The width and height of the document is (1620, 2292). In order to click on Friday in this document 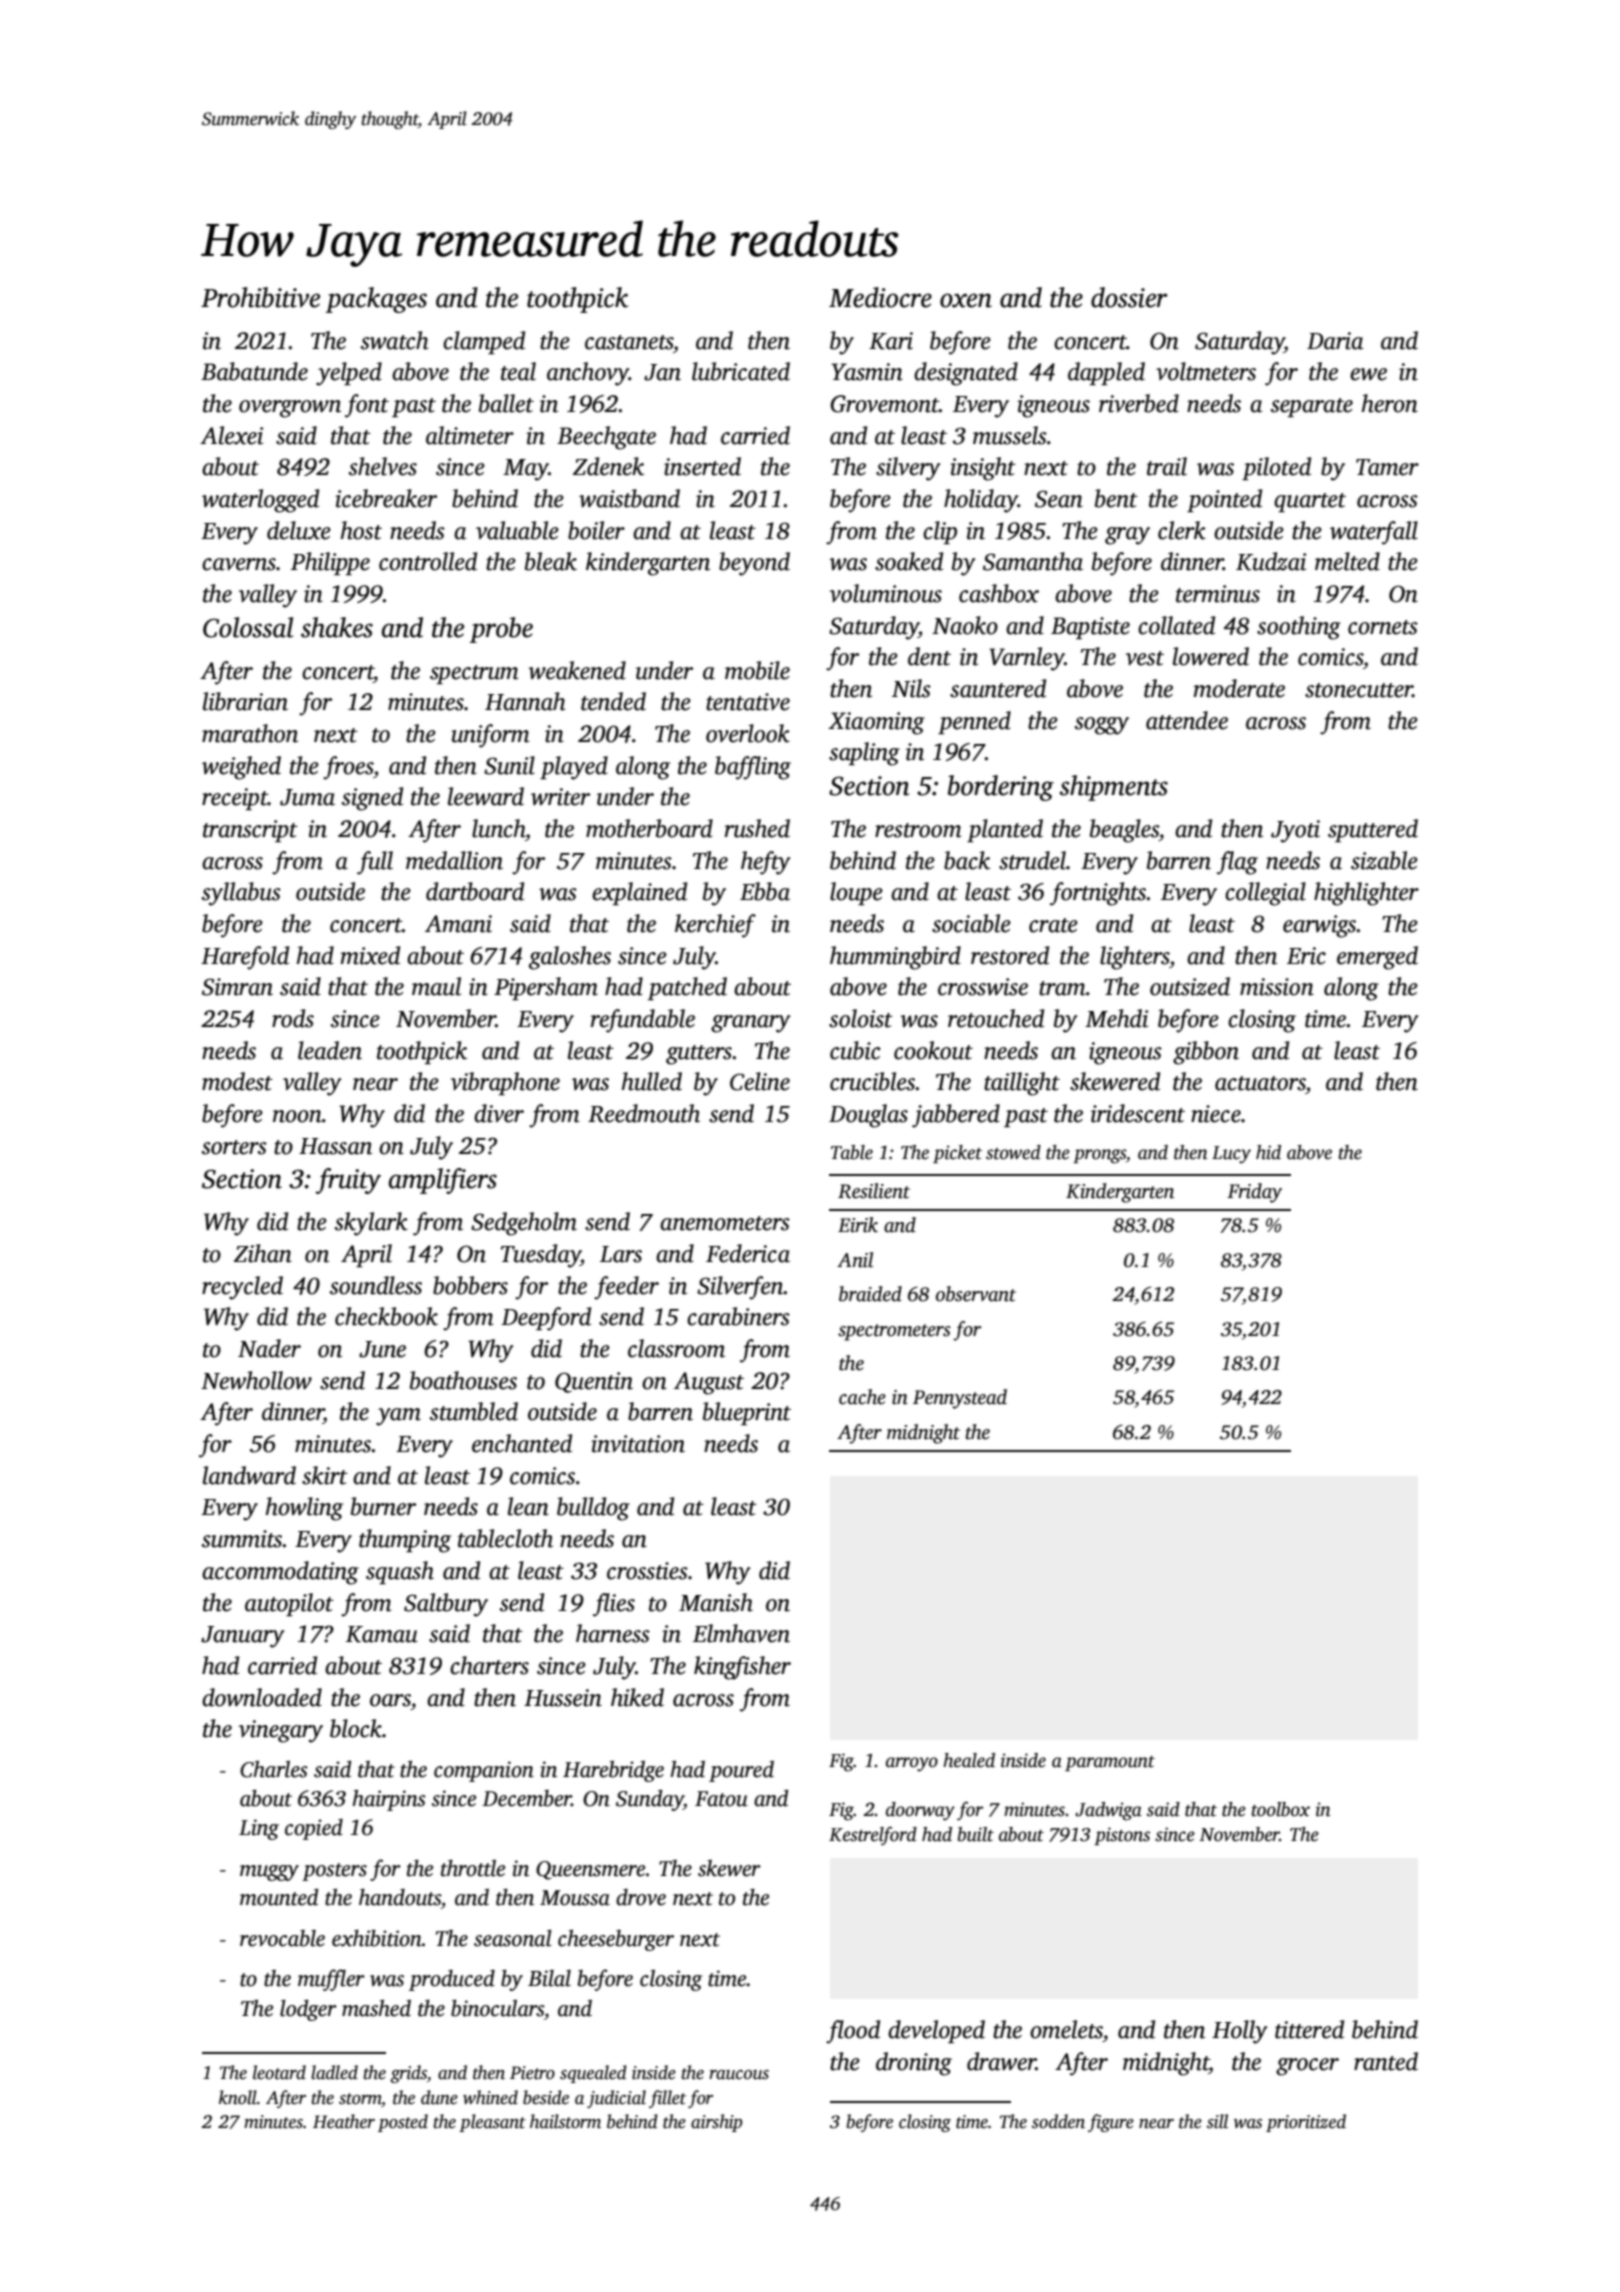, I will do `click(1254, 1193)`.
